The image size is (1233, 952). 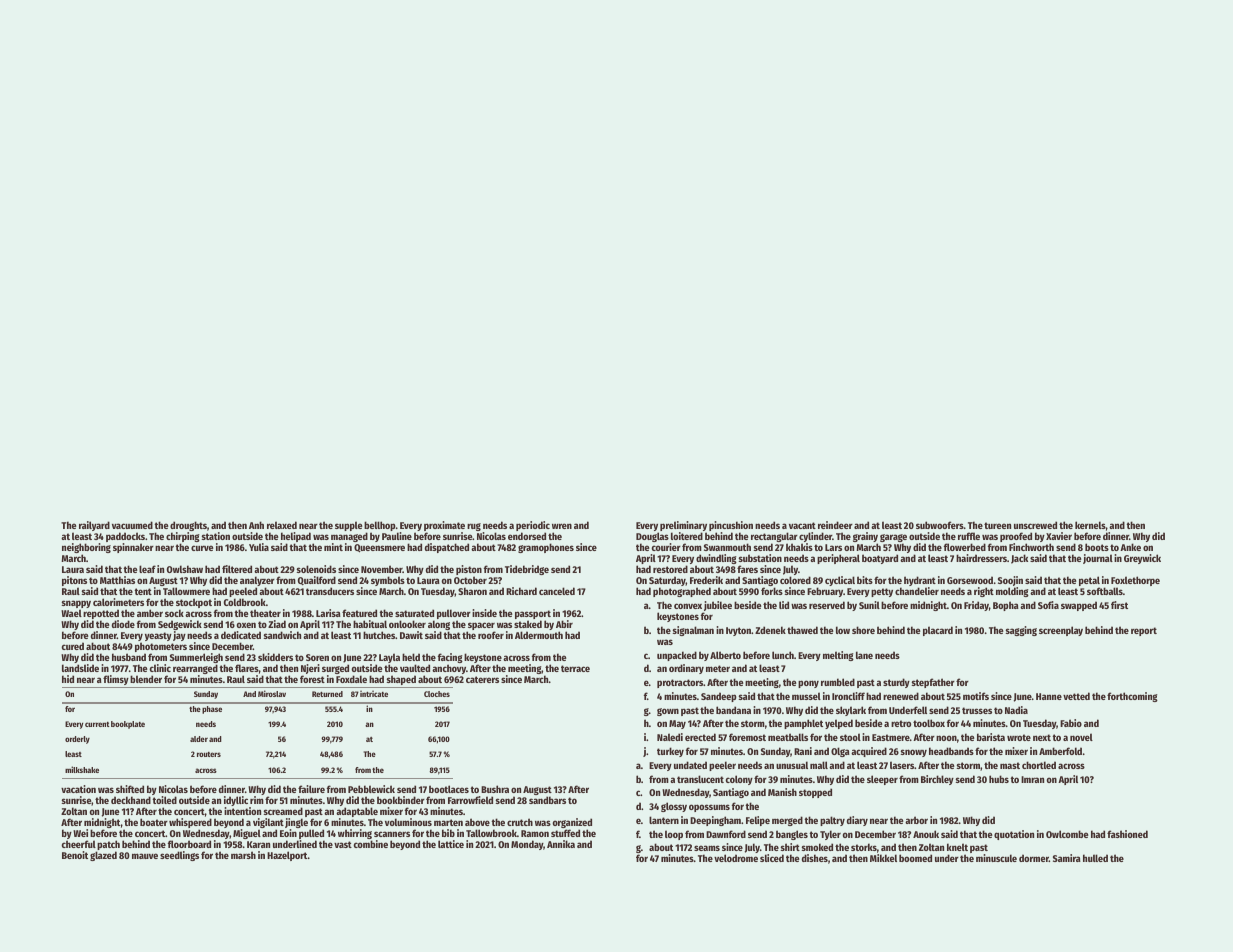 What do you see at coordinates (564, 624) in the image?
I see `Abir` at bounding box center [564, 624].
